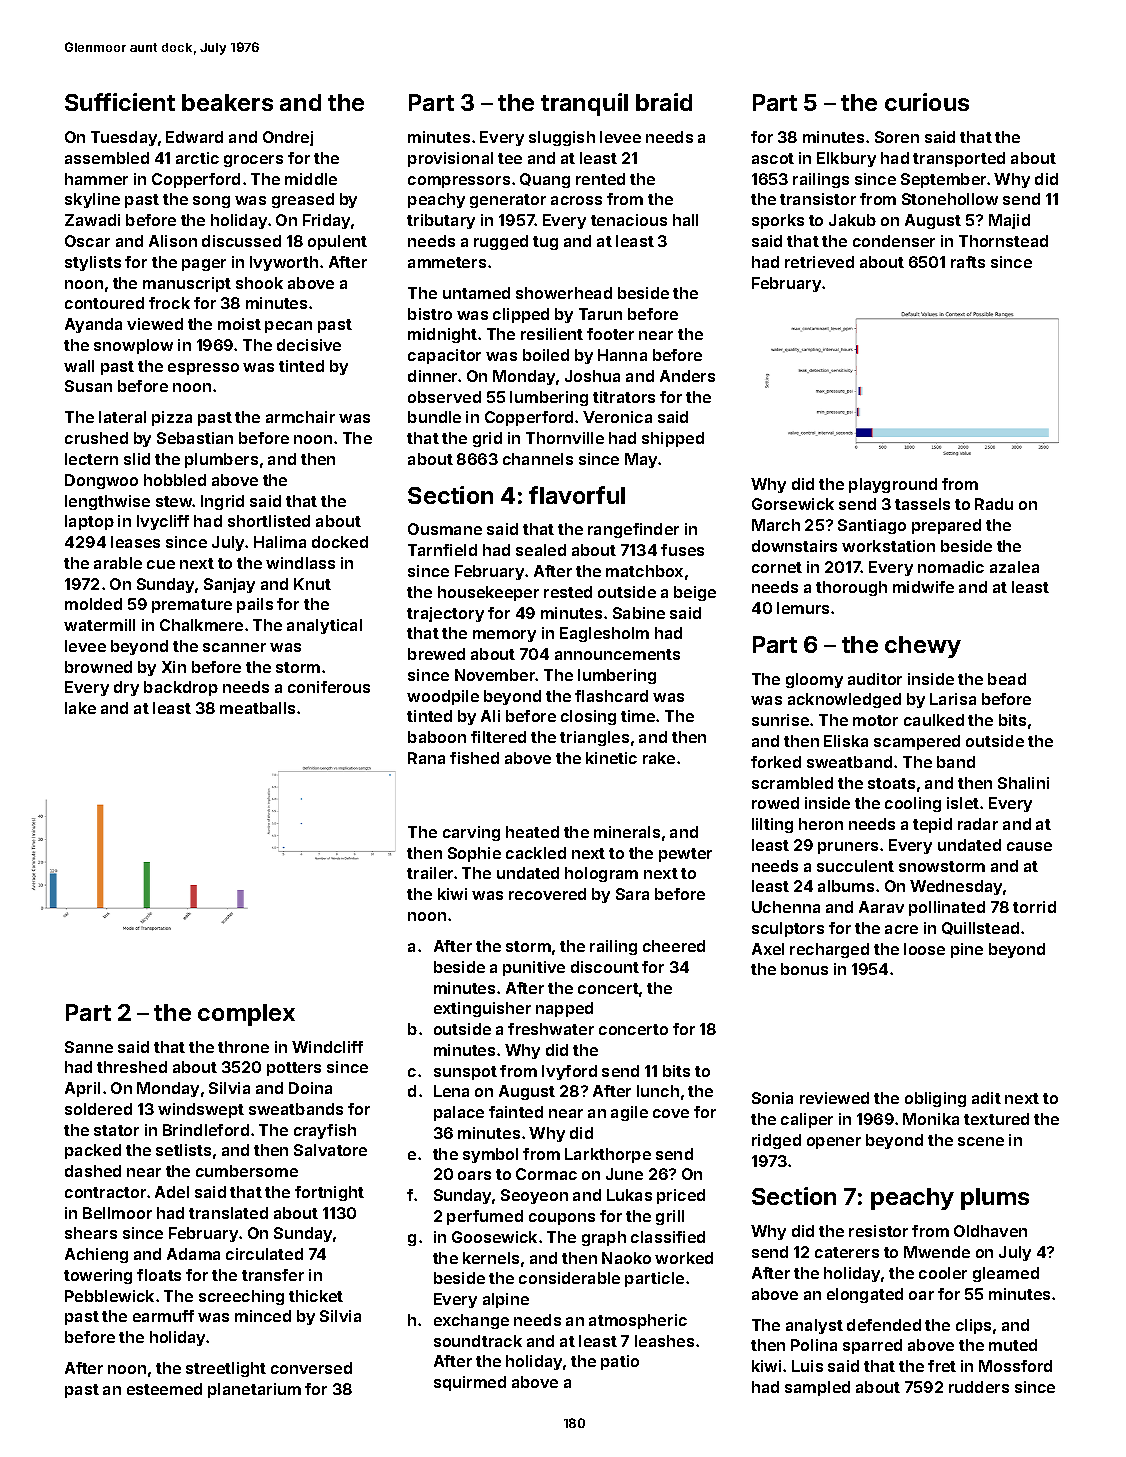 The width and height of the screenshot is (1126, 1457). I want to click on rugged, so click(501, 242).
